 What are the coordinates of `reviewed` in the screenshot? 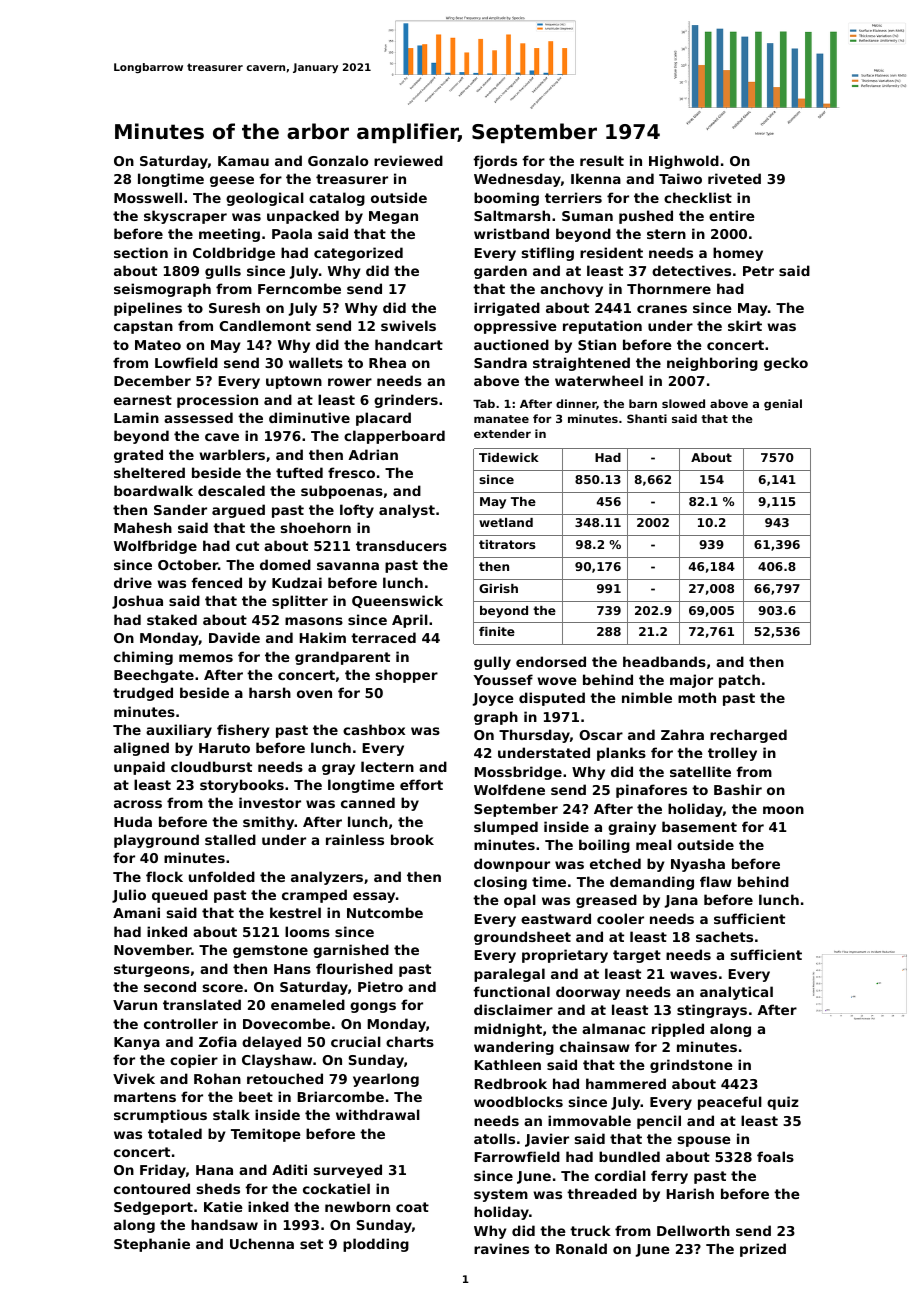 It's located at (408, 160).
